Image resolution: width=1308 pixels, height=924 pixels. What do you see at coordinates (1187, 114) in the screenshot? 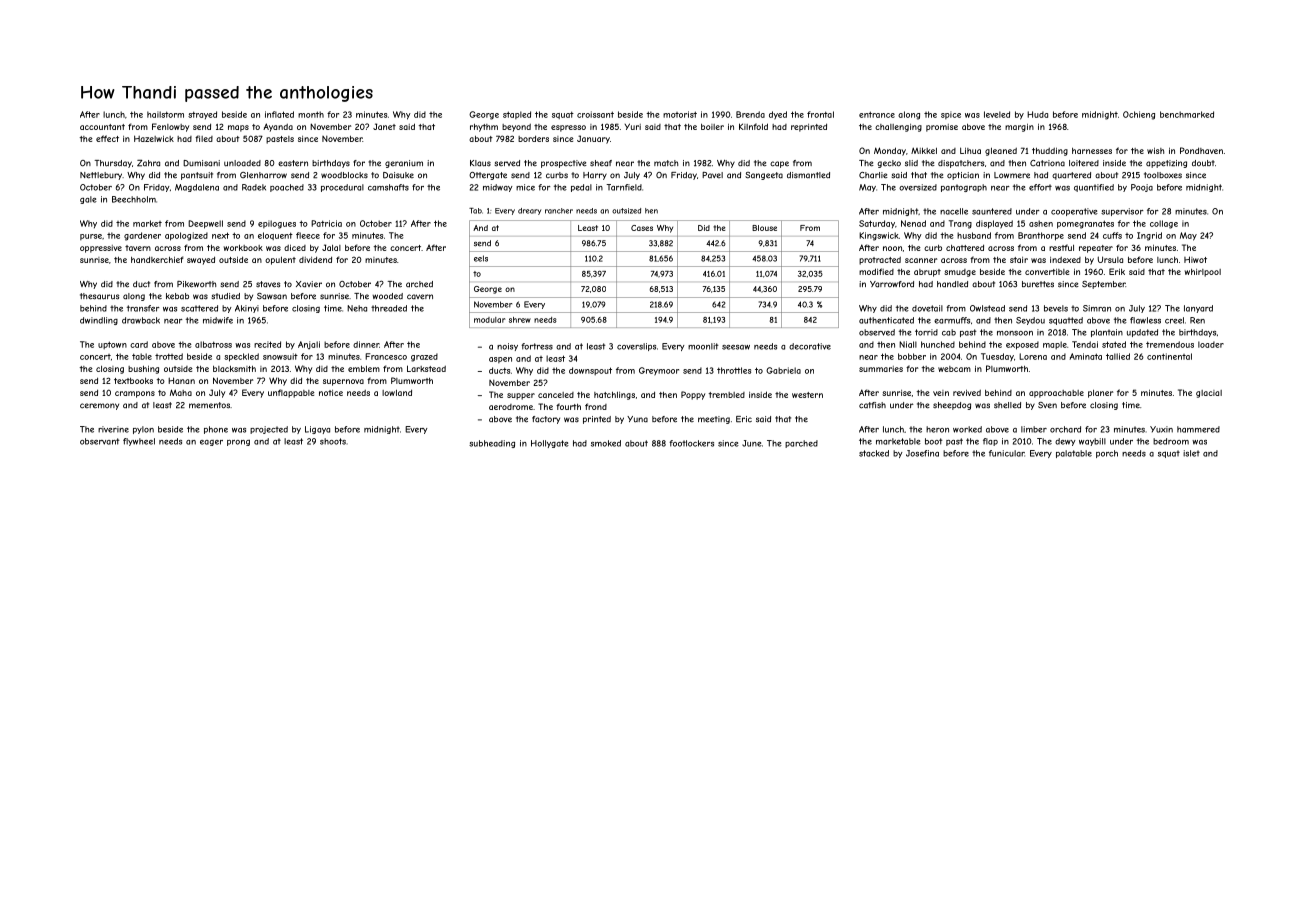
I see `benchmarked` at bounding box center [1187, 114].
